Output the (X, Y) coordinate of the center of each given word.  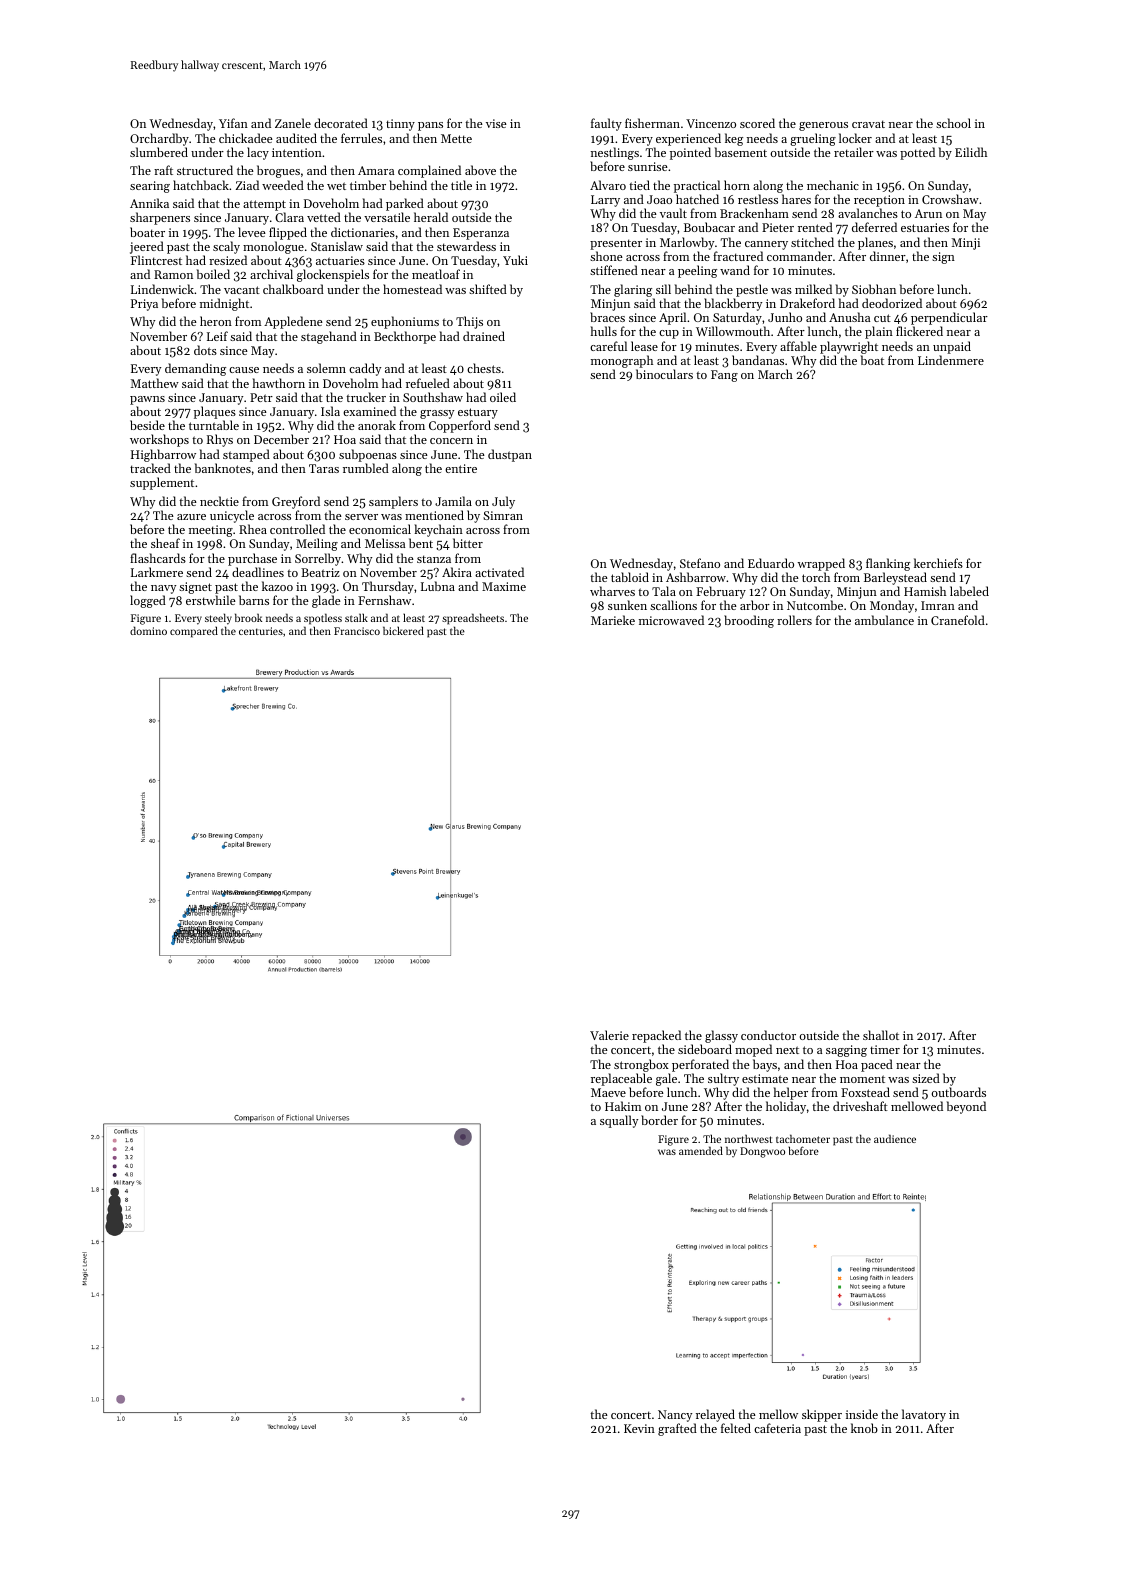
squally (619, 1121)
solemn (326, 368)
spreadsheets (473, 619)
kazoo (277, 586)
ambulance (884, 620)
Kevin (639, 1428)
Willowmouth (733, 331)
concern (451, 441)
